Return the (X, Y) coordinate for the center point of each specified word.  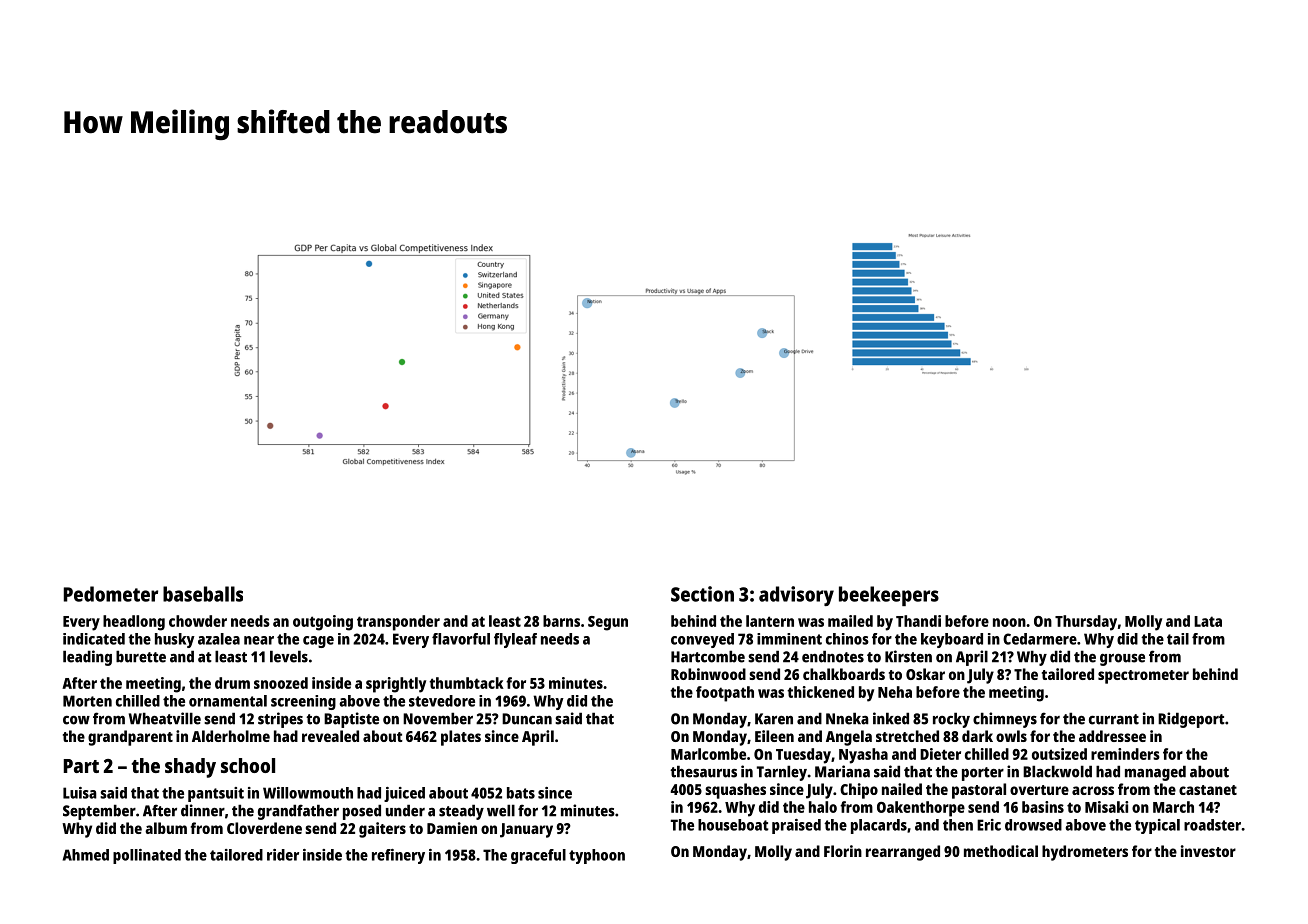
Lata (1208, 621)
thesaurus (703, 771)
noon (1009, 622)
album (166, 828)
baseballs (203, 594)
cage (318, 642)
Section (702, 594)
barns (561, 621)
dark (977, 736)
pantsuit (216, 794)
